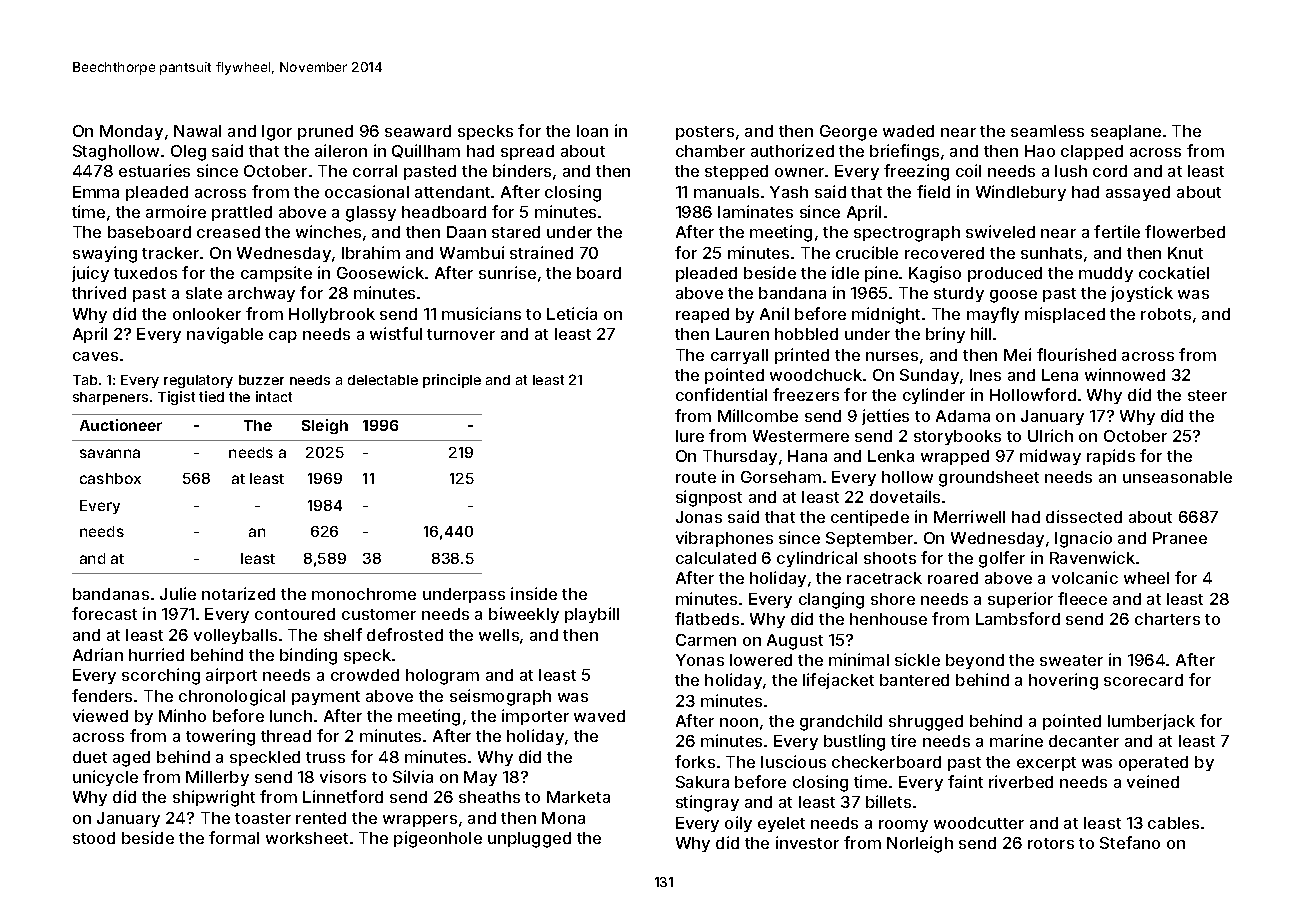  Describe the element at coordinates (178, 593) in the image. I see `Julie` at that location.
